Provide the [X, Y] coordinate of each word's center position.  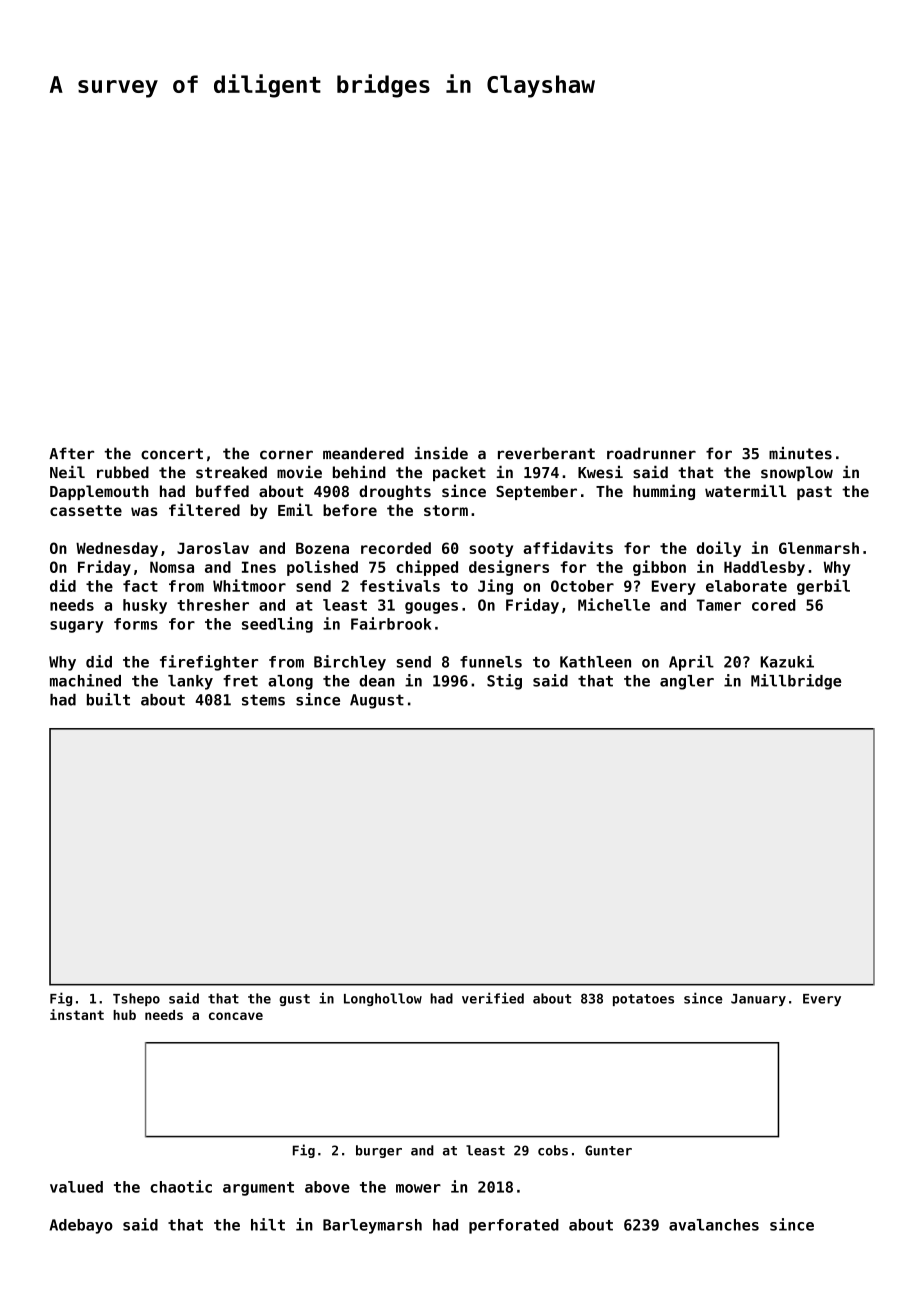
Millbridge [796, 682]
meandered [363, 453]
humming [664, 492]
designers [509, 568]
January [758, 1000]
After [71, 453]
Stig [504, 682]
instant [77, 1014]
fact [140, 586]
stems [263, 700]
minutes [800, 453]
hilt [268, 1224]
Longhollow [383, 999]
